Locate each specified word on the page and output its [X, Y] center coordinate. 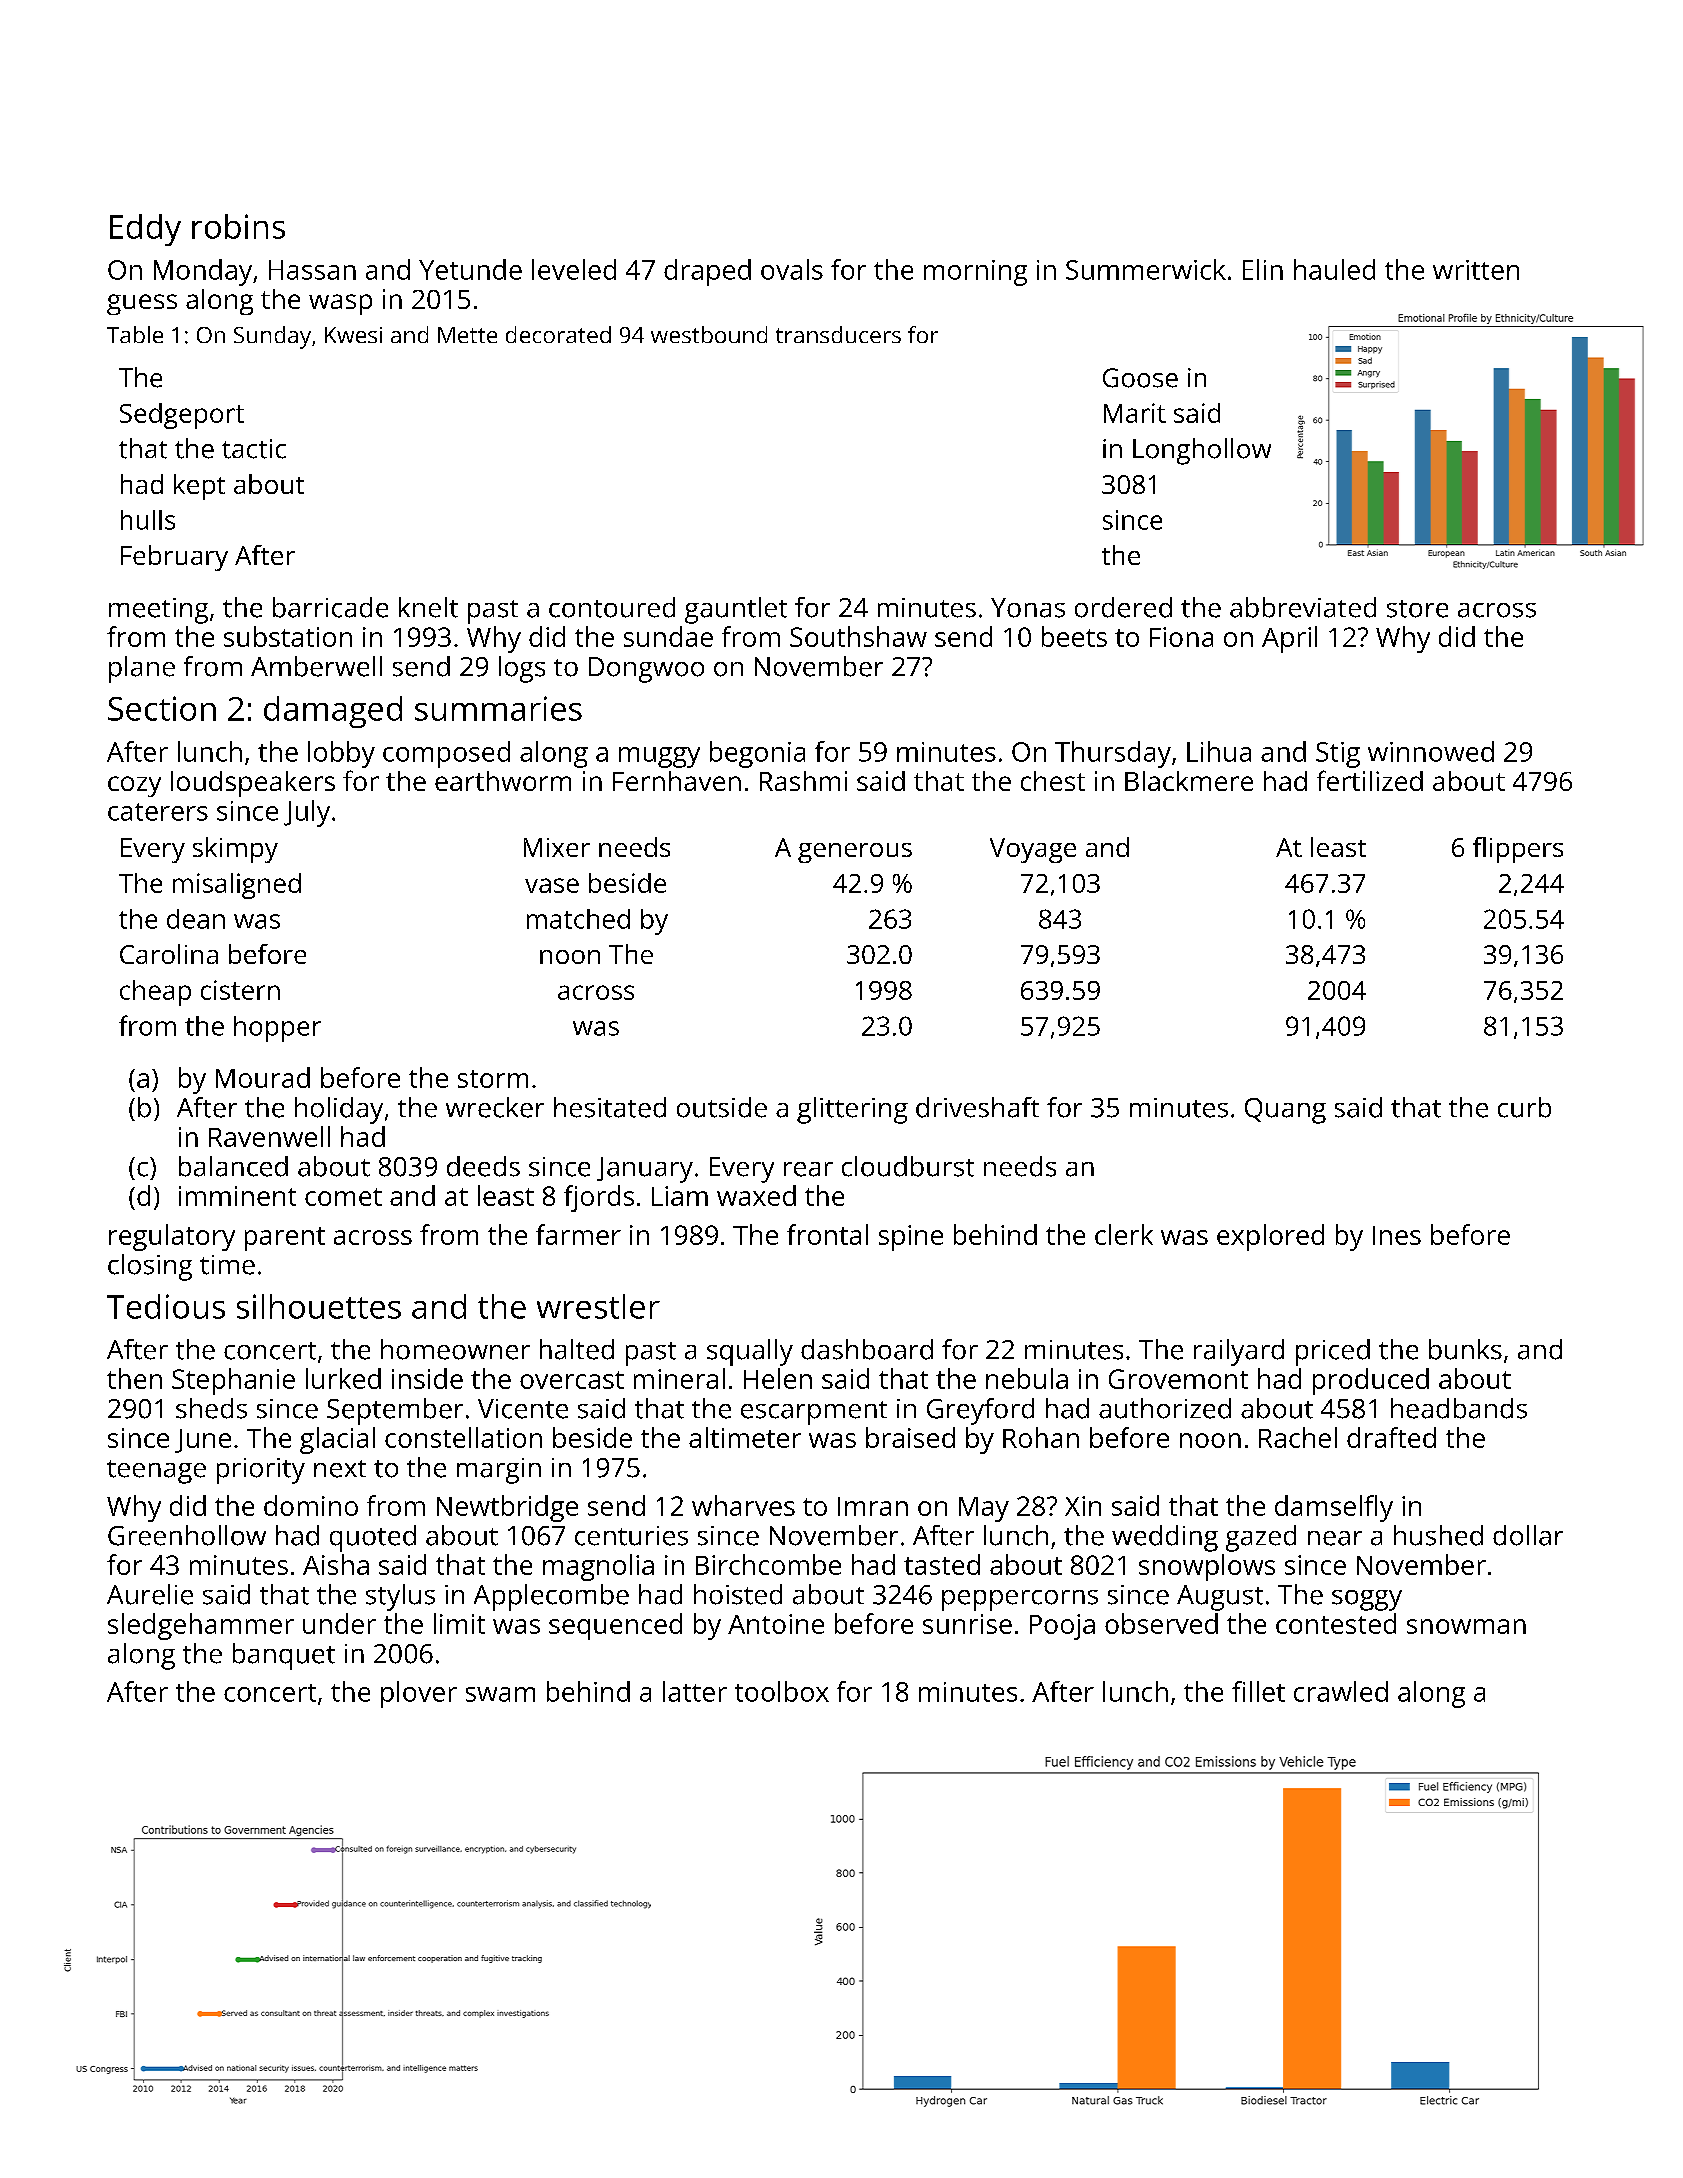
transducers [838, 334]
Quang [1285, 1111]
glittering [852, 1110]
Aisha [336, 1564]
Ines [1397, 1235]
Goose [1140, 378]
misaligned [237, 886]
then [134, 1378]
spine [911, 1238]
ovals [792, 269]
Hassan [312, 270]
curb [1524, 1107]
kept [199, 487]
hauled [1334, 269]
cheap [155, 993]
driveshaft [977, 1107]
